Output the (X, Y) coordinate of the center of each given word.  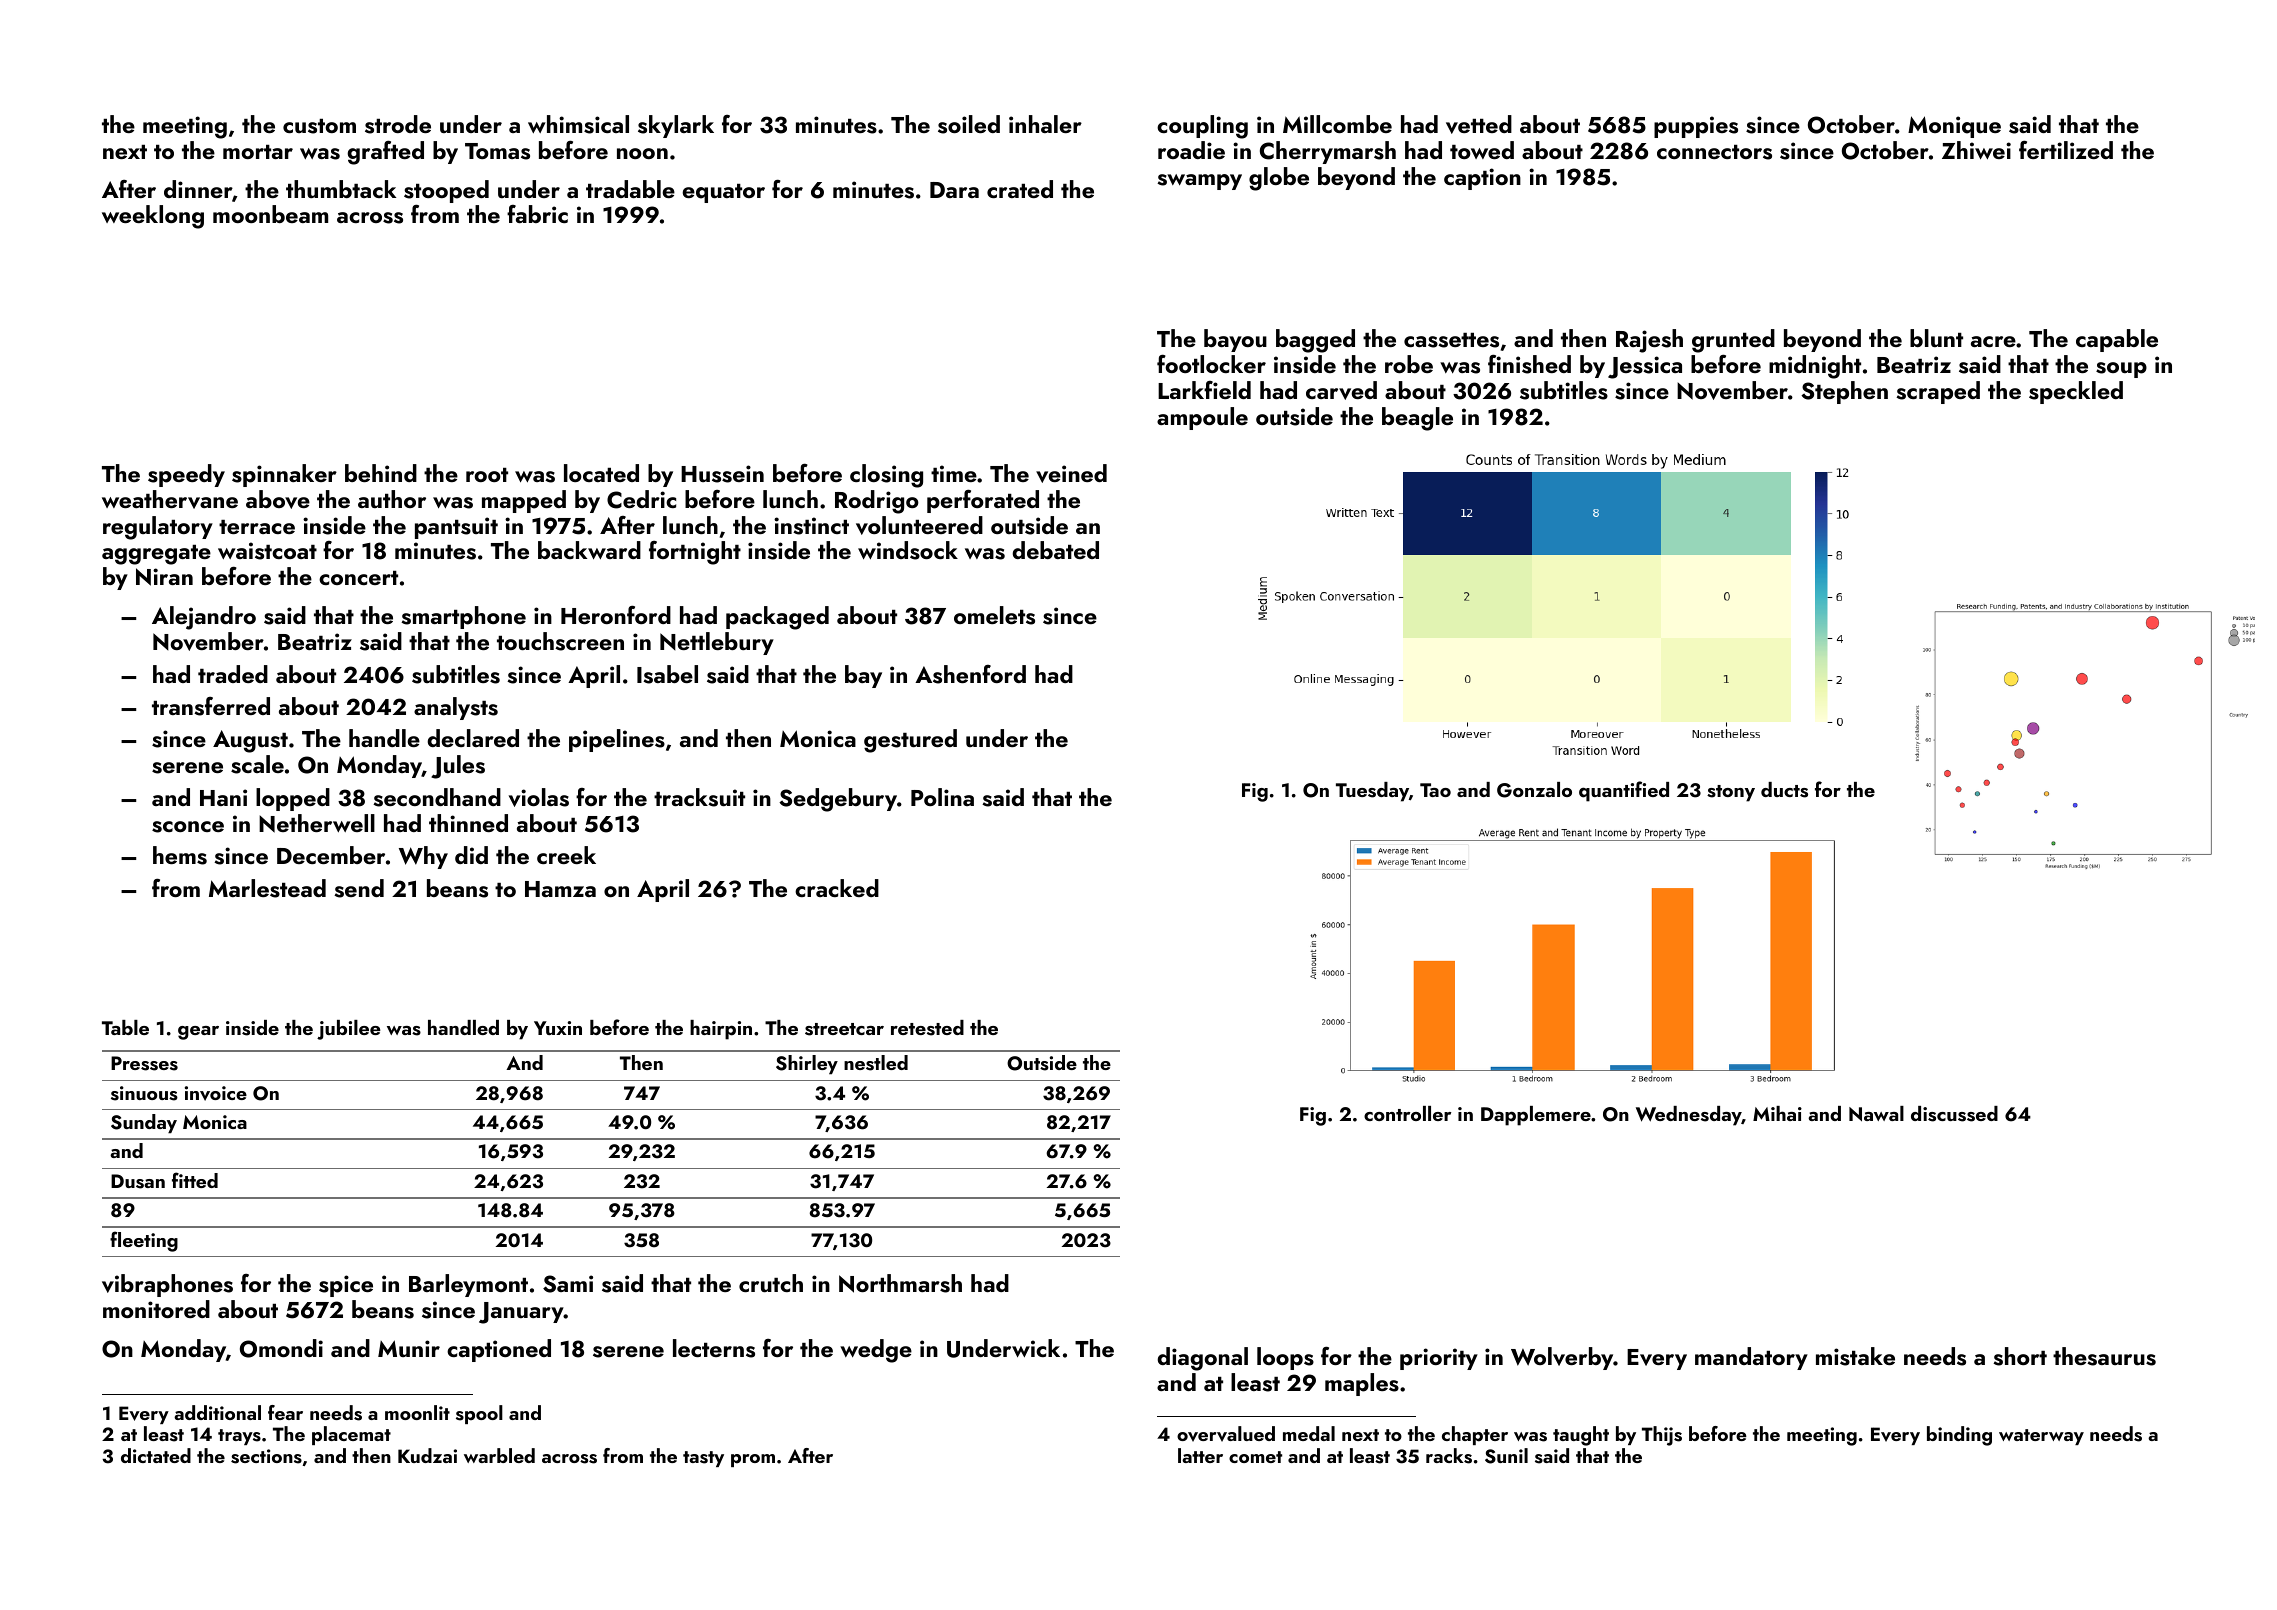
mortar (258, 152)
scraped (1938, 392)
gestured (910, 741)
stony (1731, 793)
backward (589, 550)
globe (1279, 179)
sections (266, 1456)
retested (927, 1028)
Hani (223, 797)
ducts (1784, 790)
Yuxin (558, 1028)
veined (1071, 473)
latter (1200, 1455)
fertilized (2066, 149)
